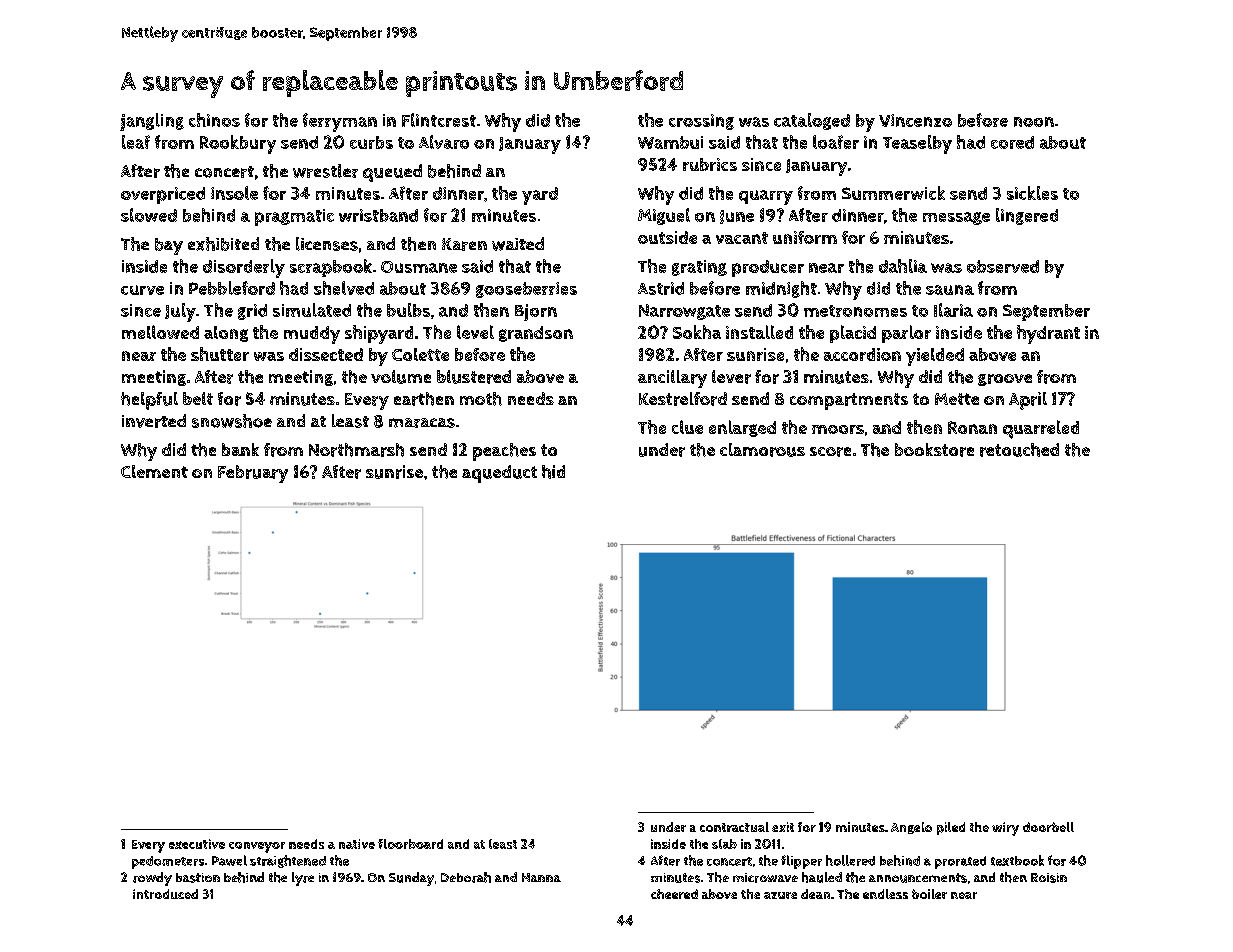 This image has width=1233, height=952. What do you see at coordinates (410, 844) in the image?
I see `floorboard` at bounding box center [410, 844].
